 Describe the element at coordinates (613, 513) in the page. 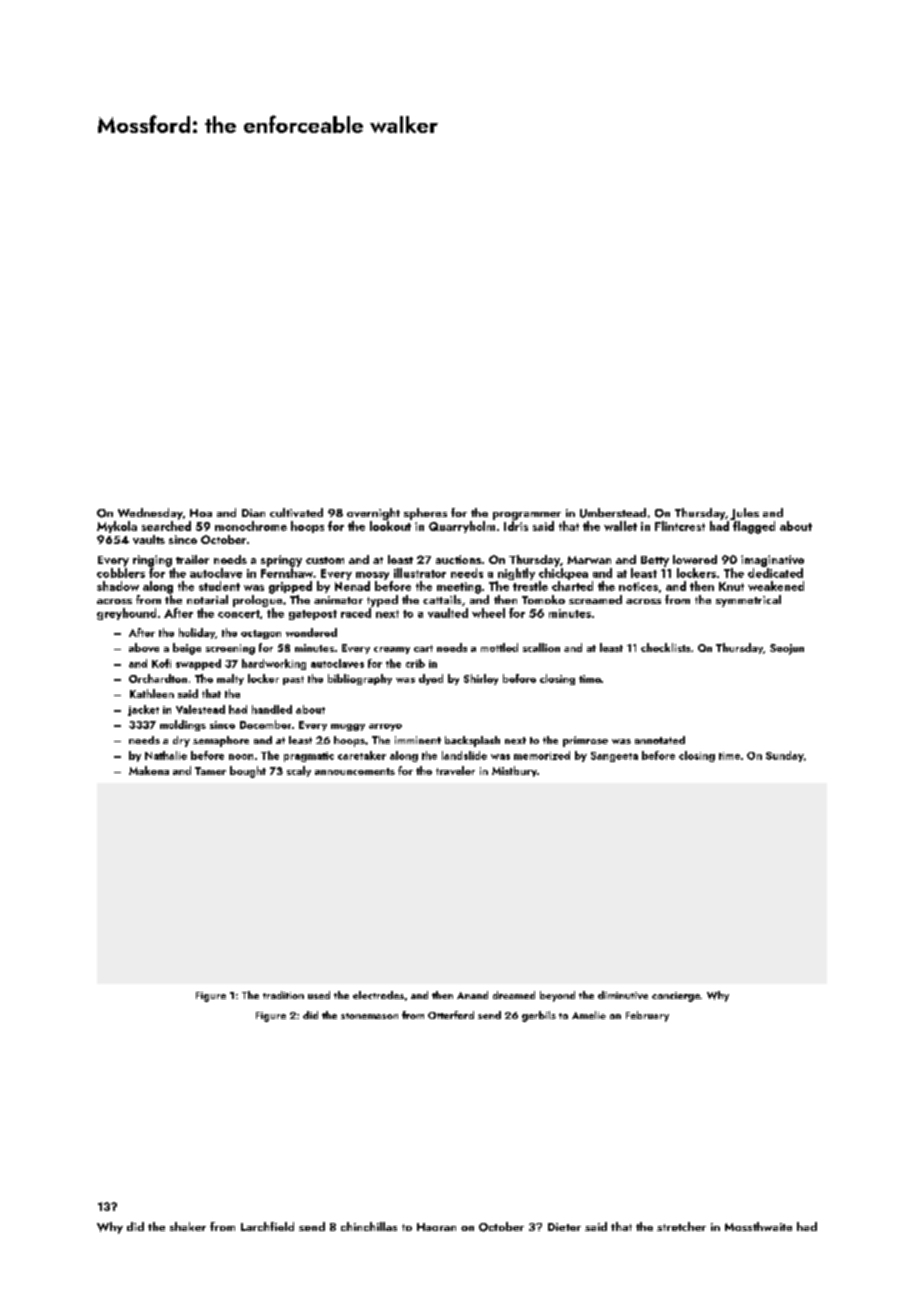

I see `Umberstead` at that location.
